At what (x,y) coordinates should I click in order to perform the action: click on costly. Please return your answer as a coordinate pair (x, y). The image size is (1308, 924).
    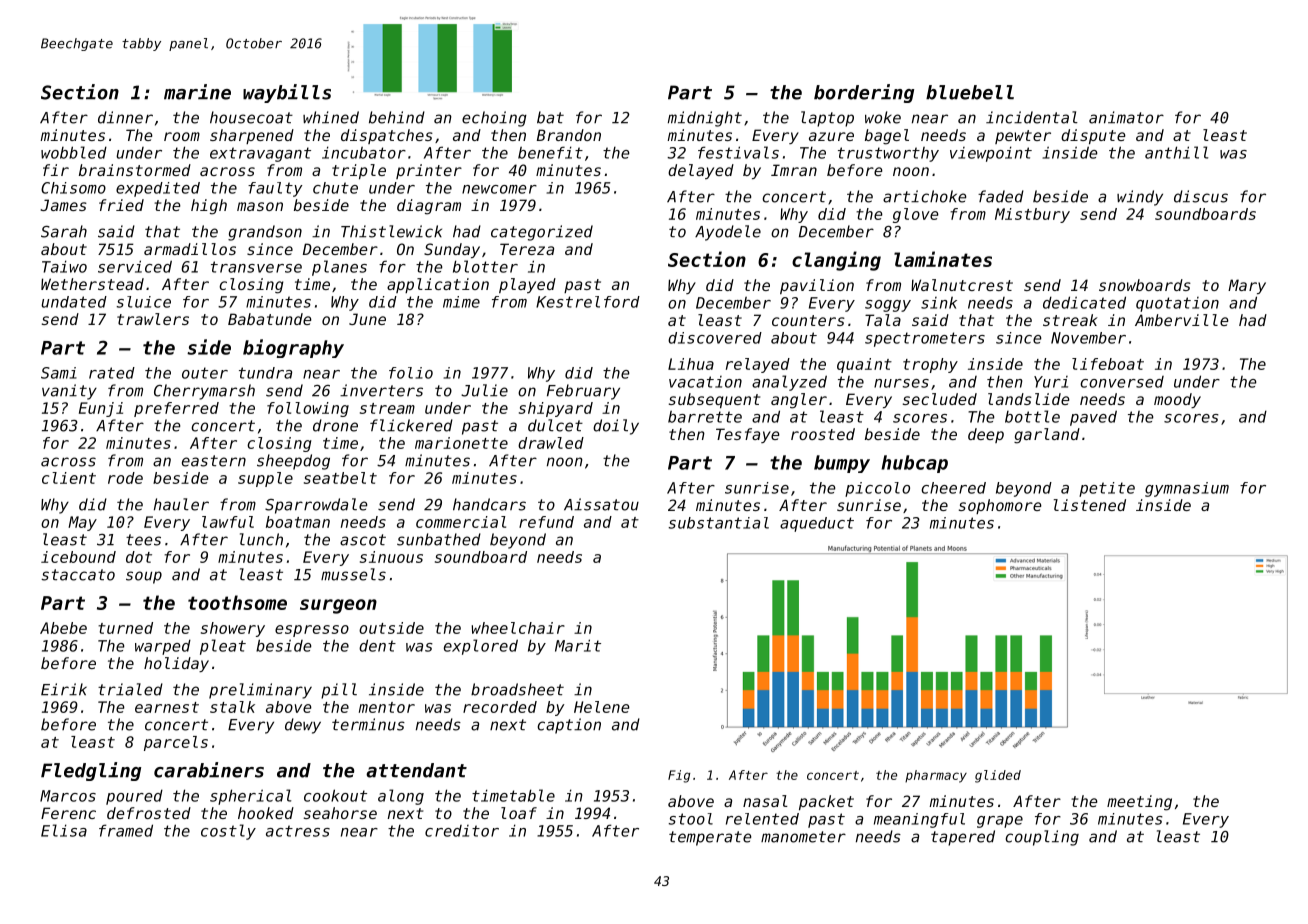
    Looking at the image, I should click on (228, 832).
